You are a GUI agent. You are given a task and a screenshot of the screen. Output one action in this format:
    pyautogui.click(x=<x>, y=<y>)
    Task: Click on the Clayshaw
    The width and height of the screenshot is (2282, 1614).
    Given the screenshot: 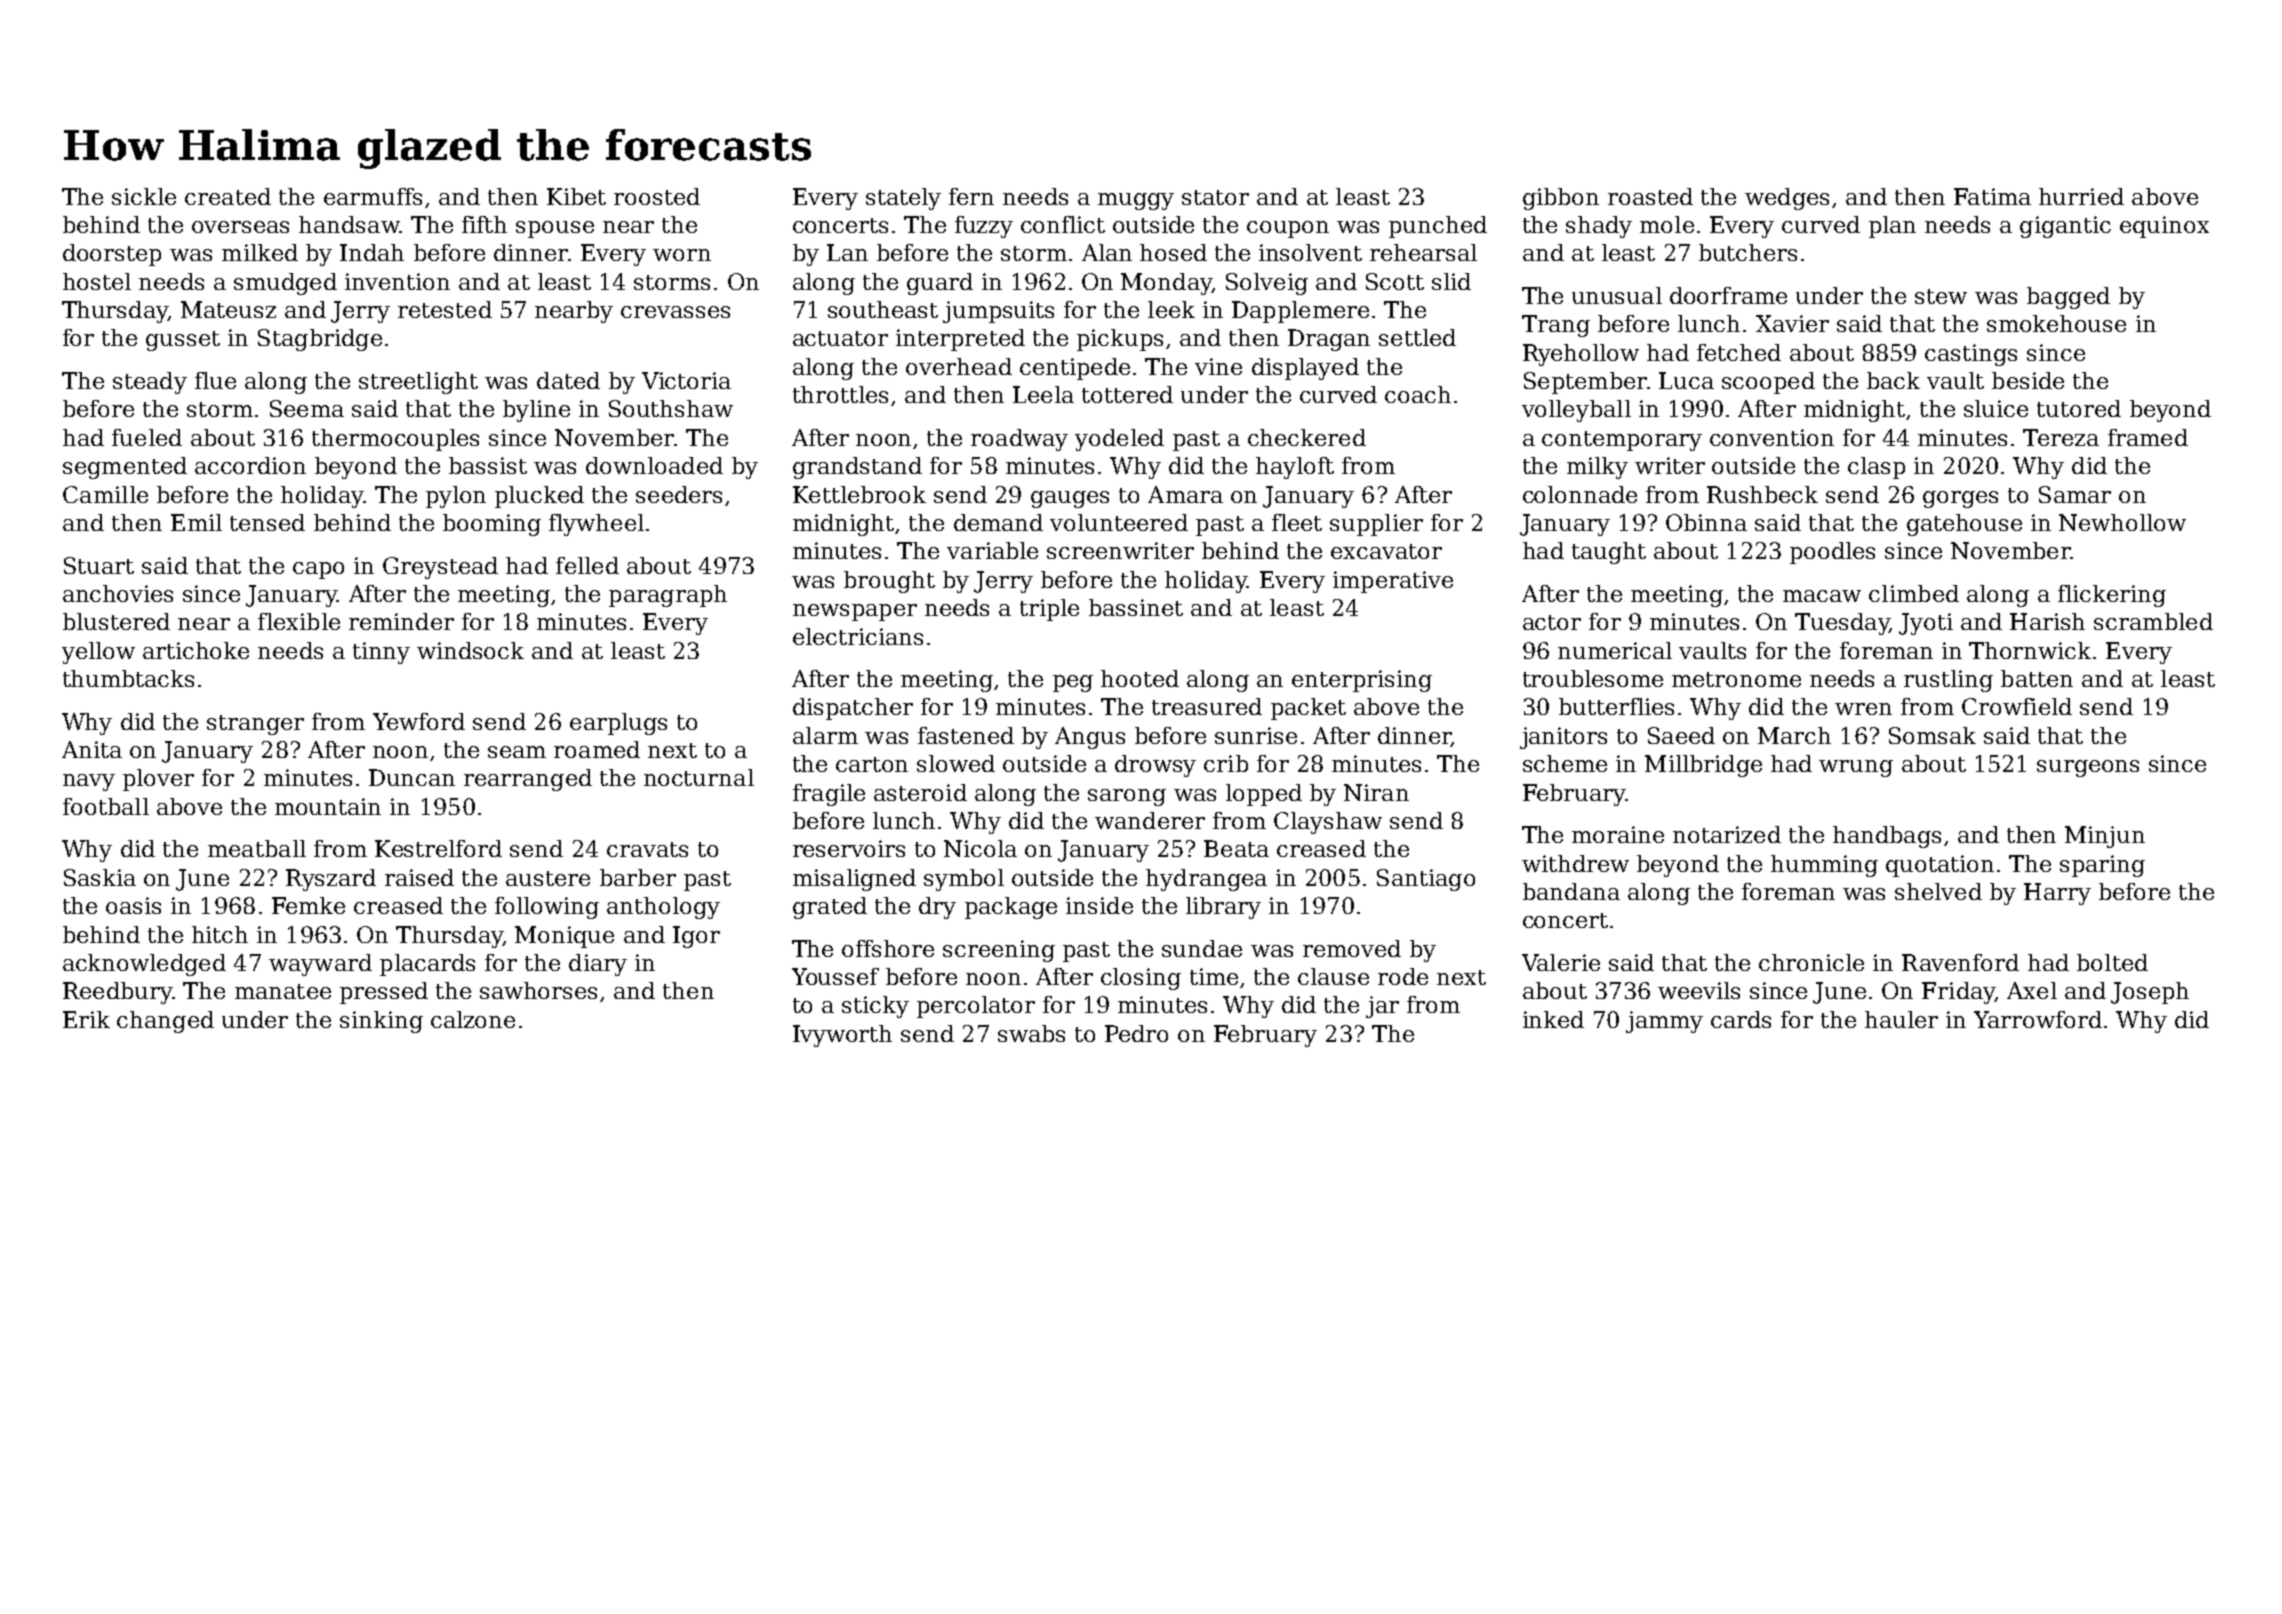 What is the action you would take?
    pyautogui.click(x=1328, y=823)
